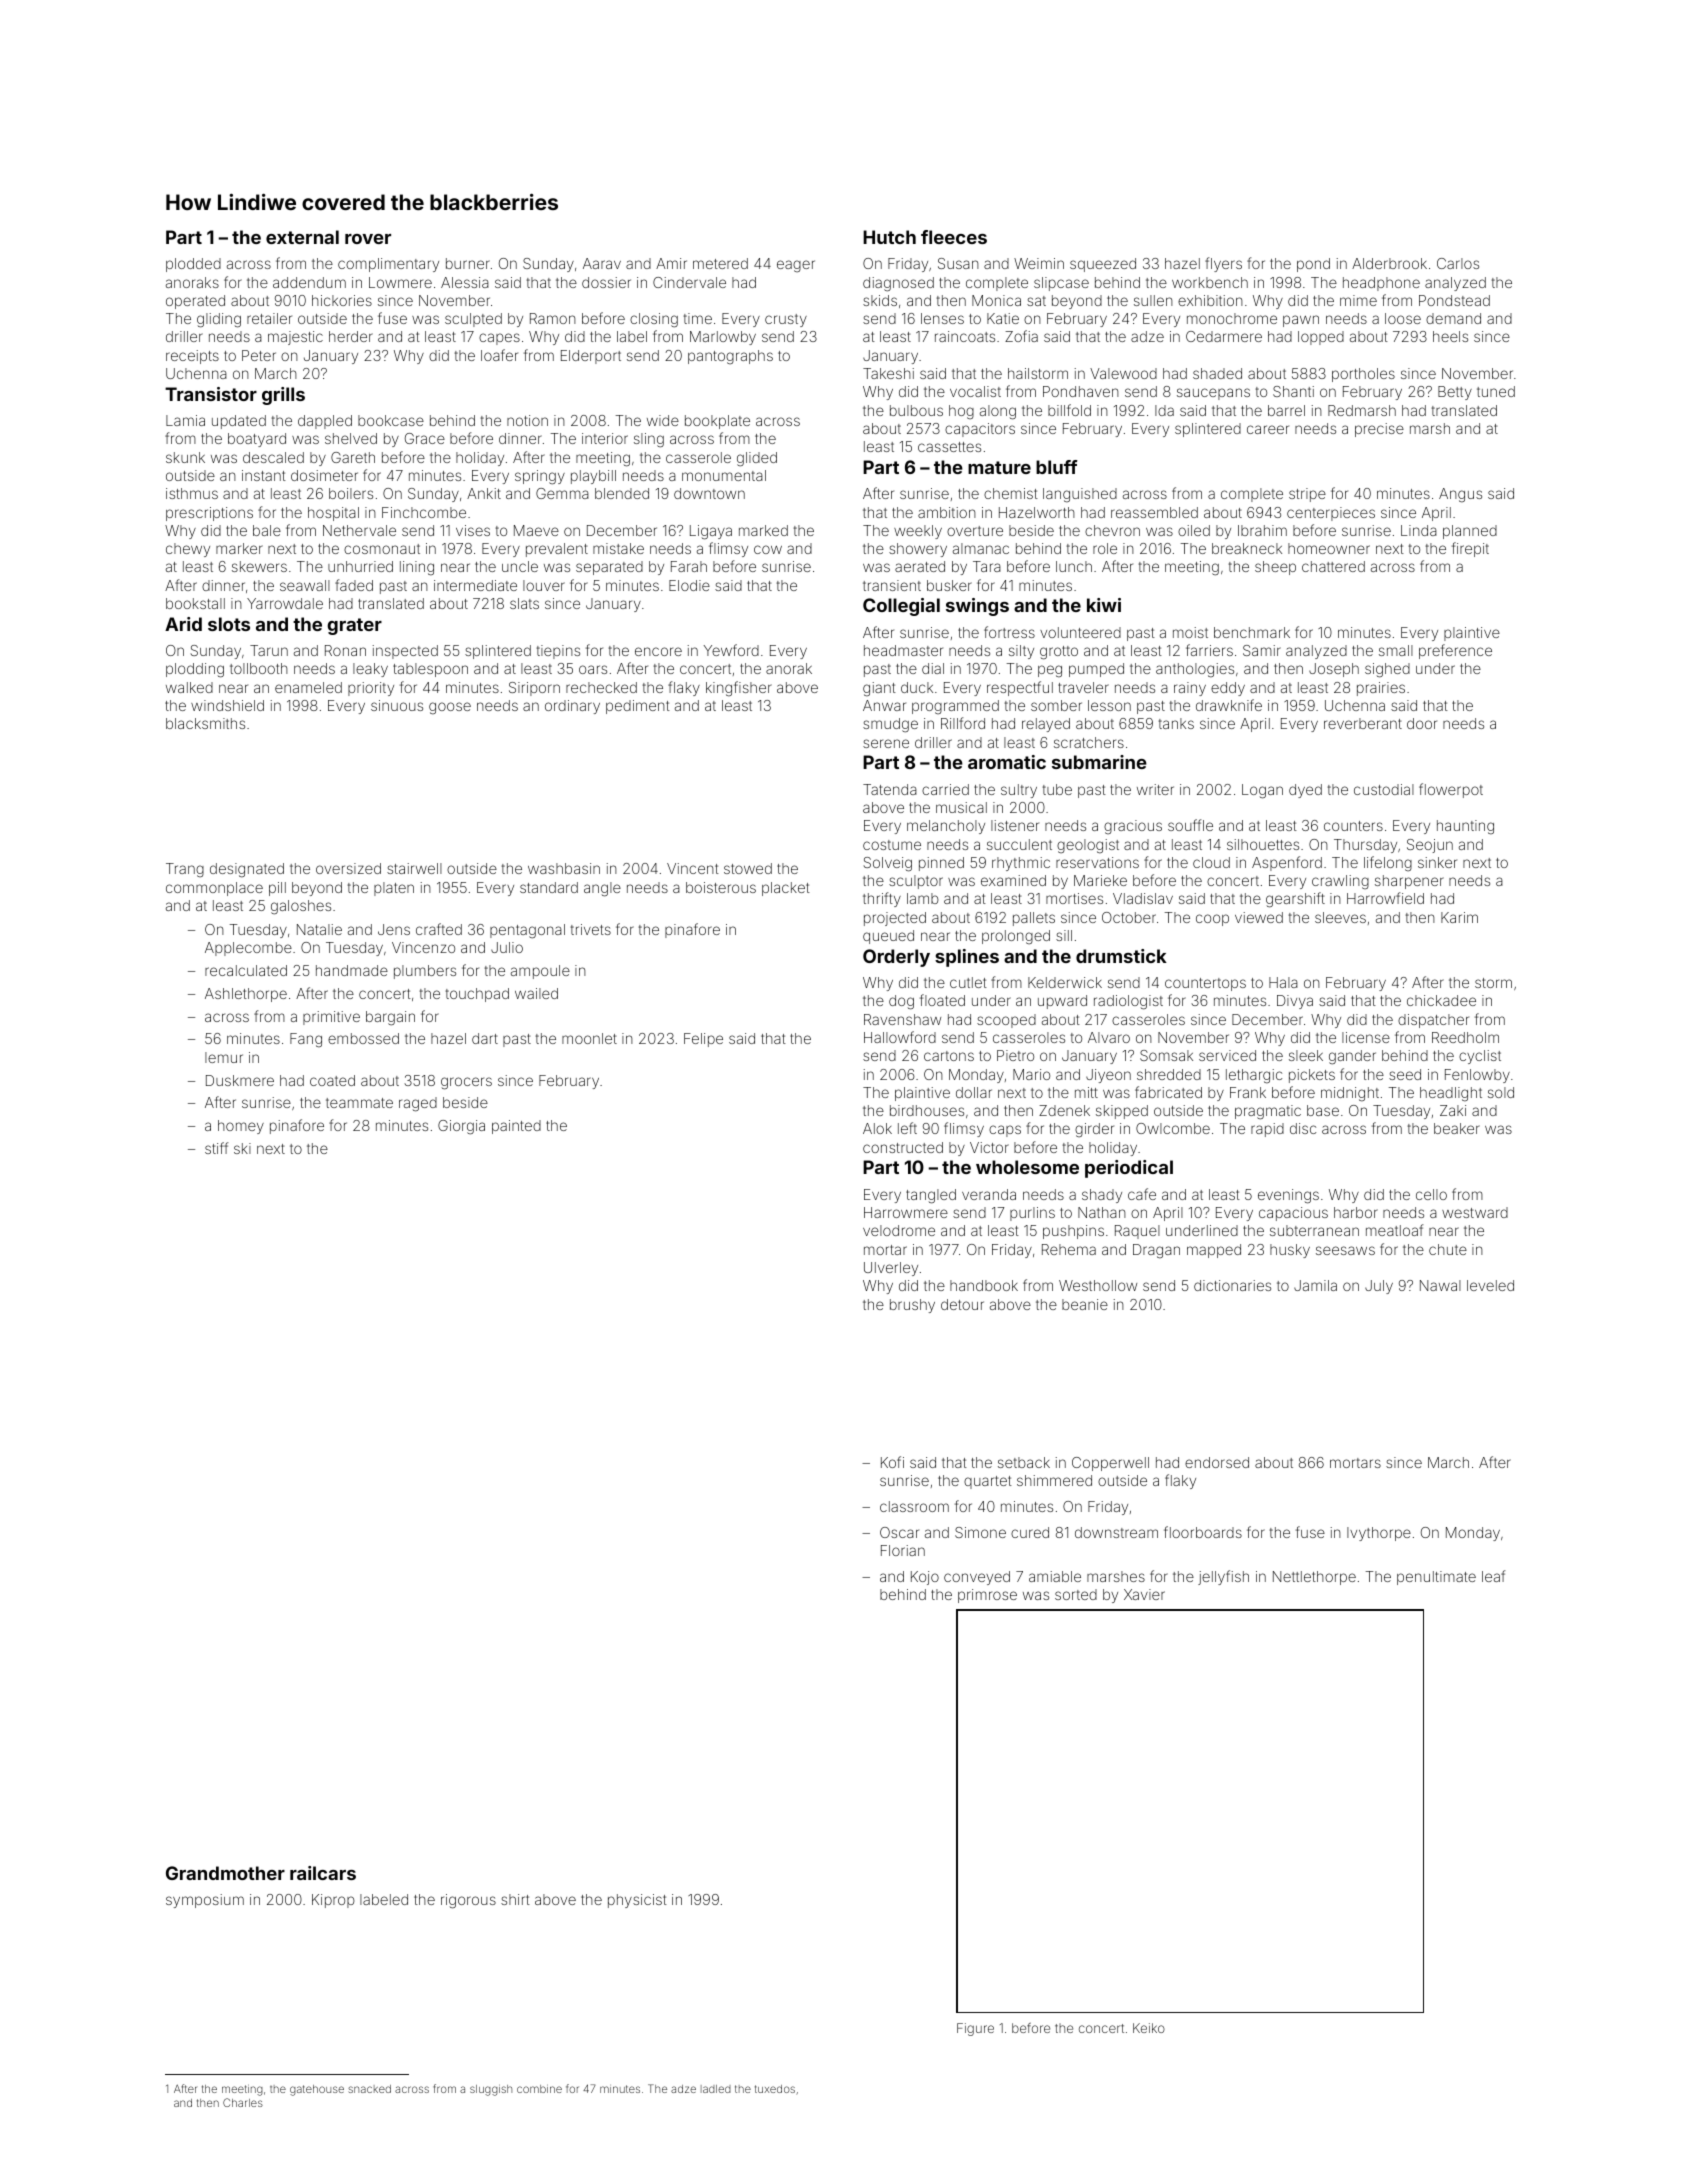  Describe the element at coordinates (308, 687) in the screenshot. I see `enameled` at that location.
